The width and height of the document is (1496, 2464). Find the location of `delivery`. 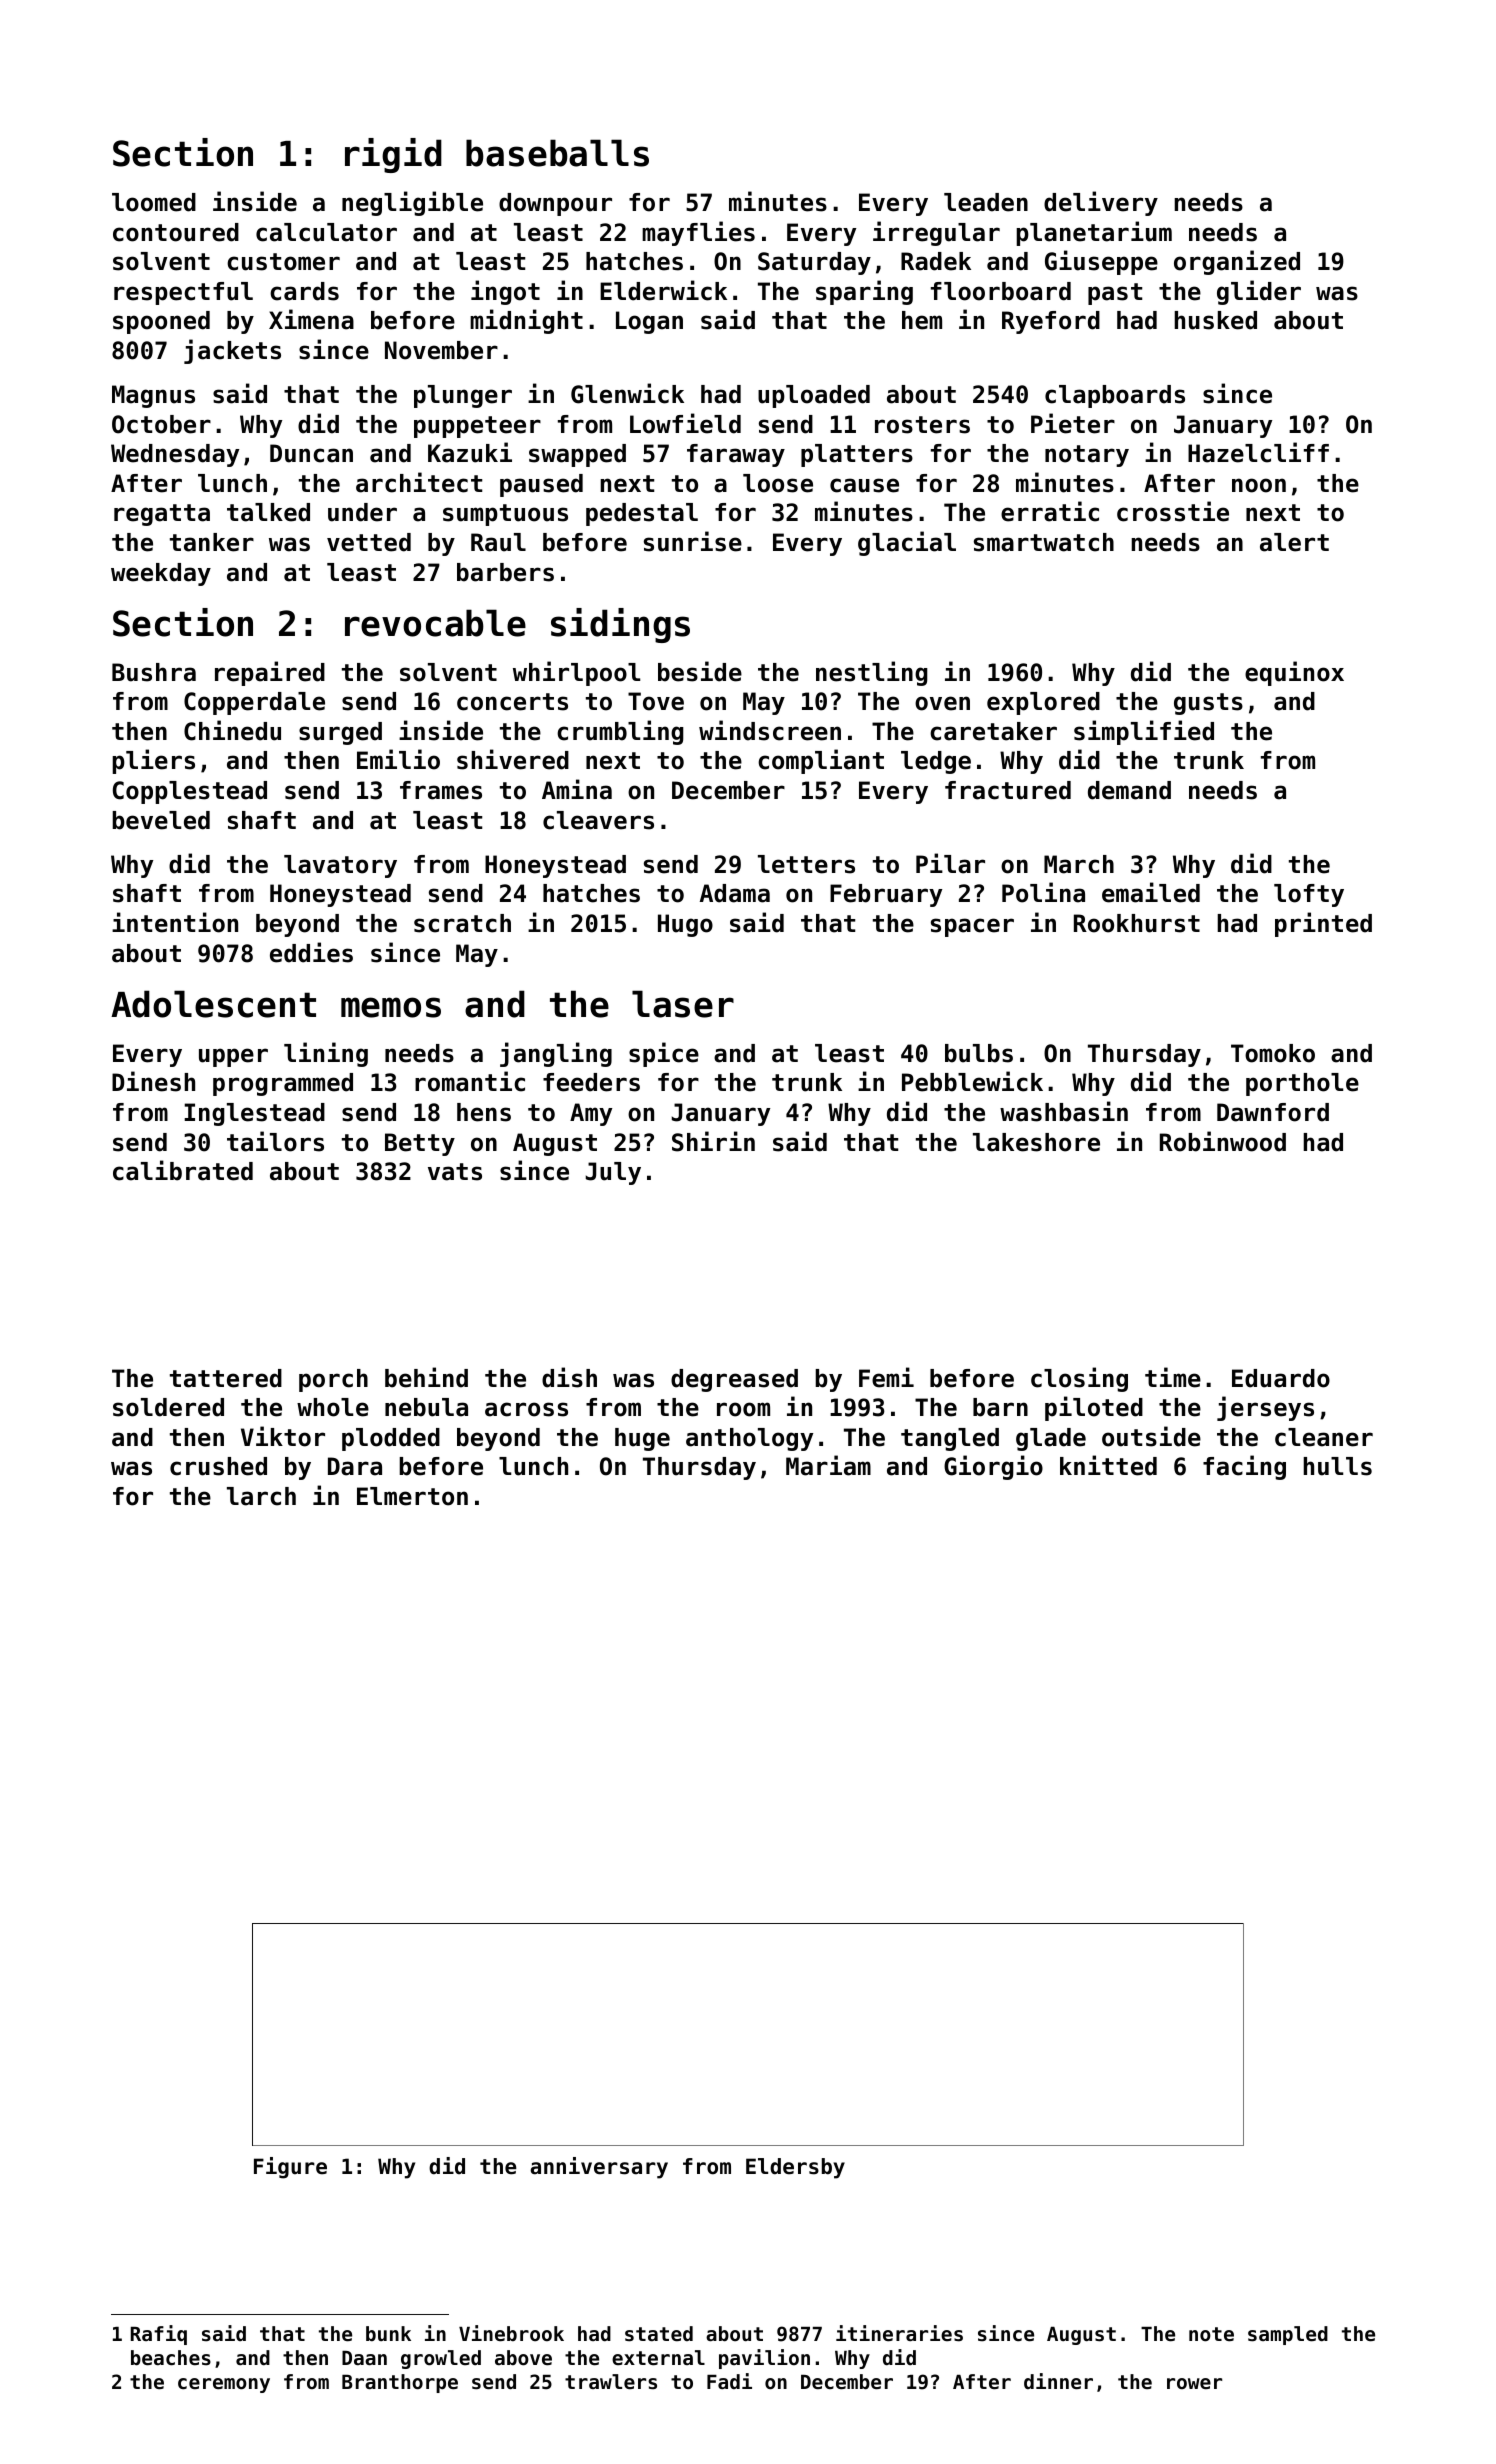

delivery is located at coordinates (1101, 203).
